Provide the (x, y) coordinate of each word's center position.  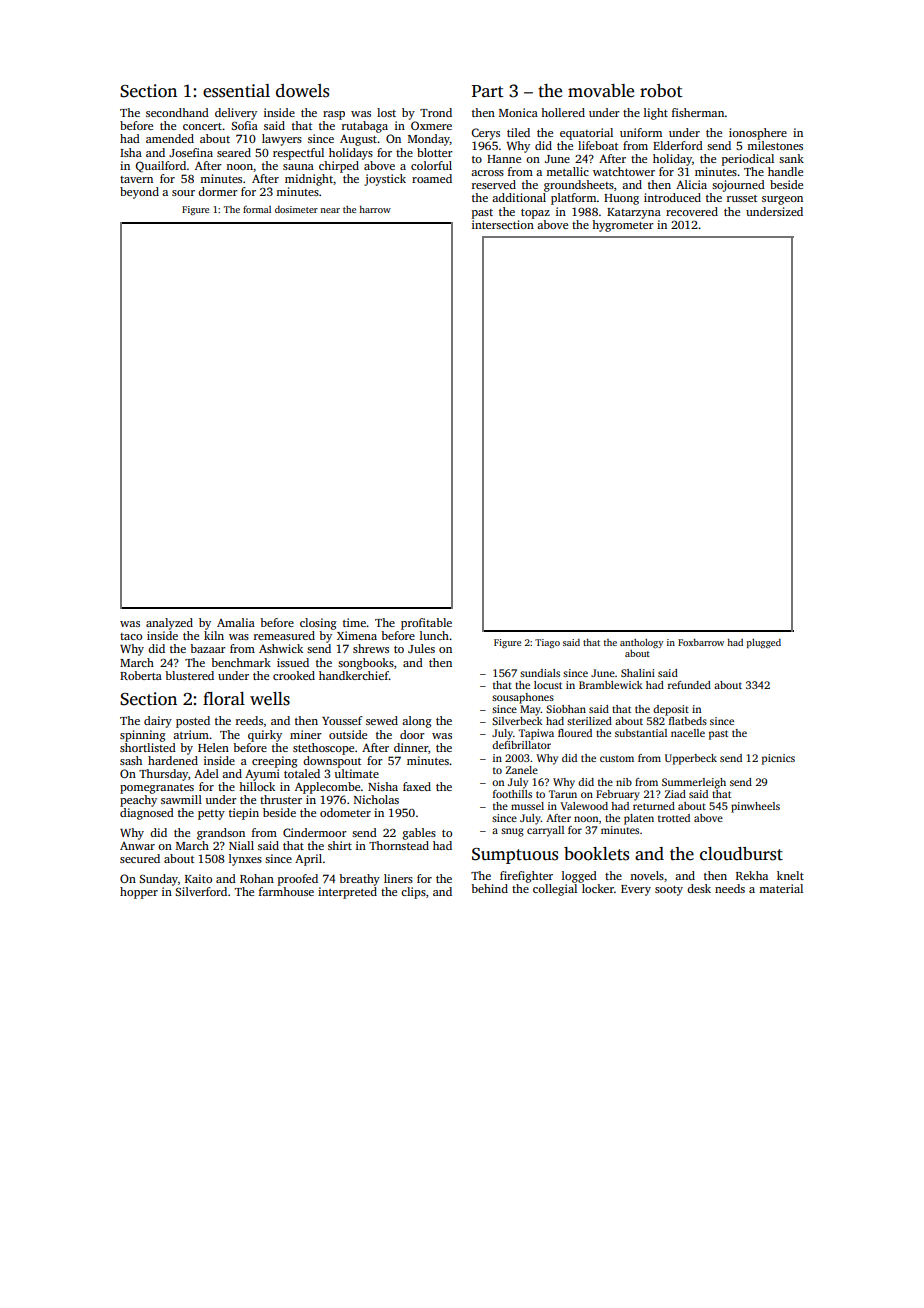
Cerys (485, 134)
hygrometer (623, 226)
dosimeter (296, 209)
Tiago (547, 643)
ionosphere (758, 134)
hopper (139, 893)
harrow (375, 209)
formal (257, 209)
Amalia (236, 622)
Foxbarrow (701, 642)
